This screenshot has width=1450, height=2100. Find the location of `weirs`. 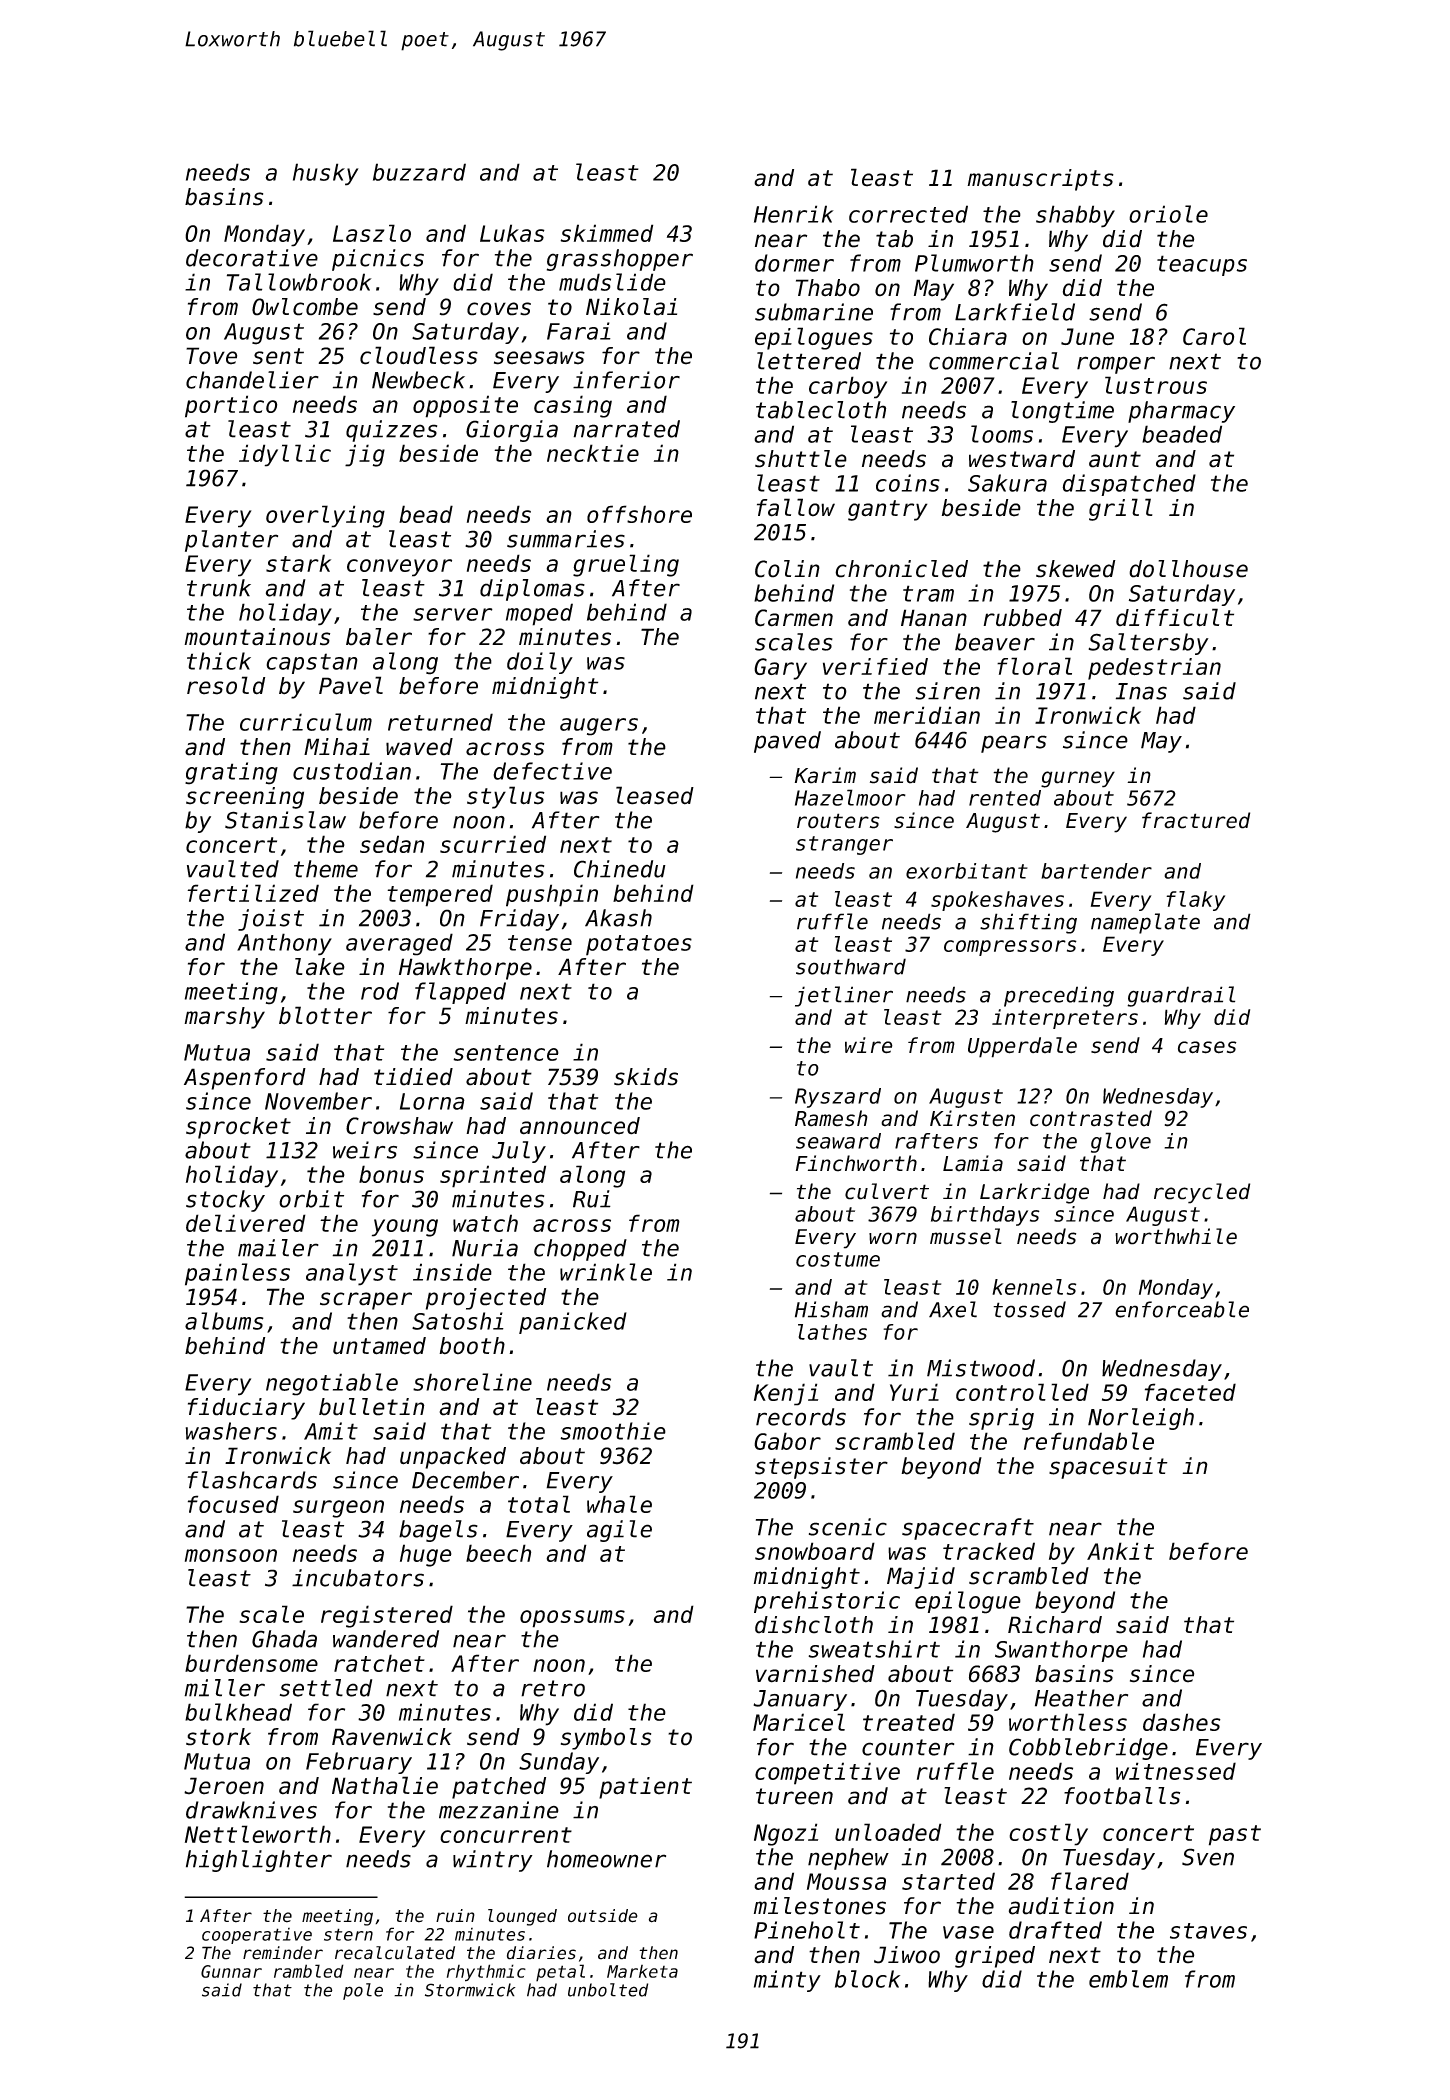

weirs is located at coordinates (365, 1150).
